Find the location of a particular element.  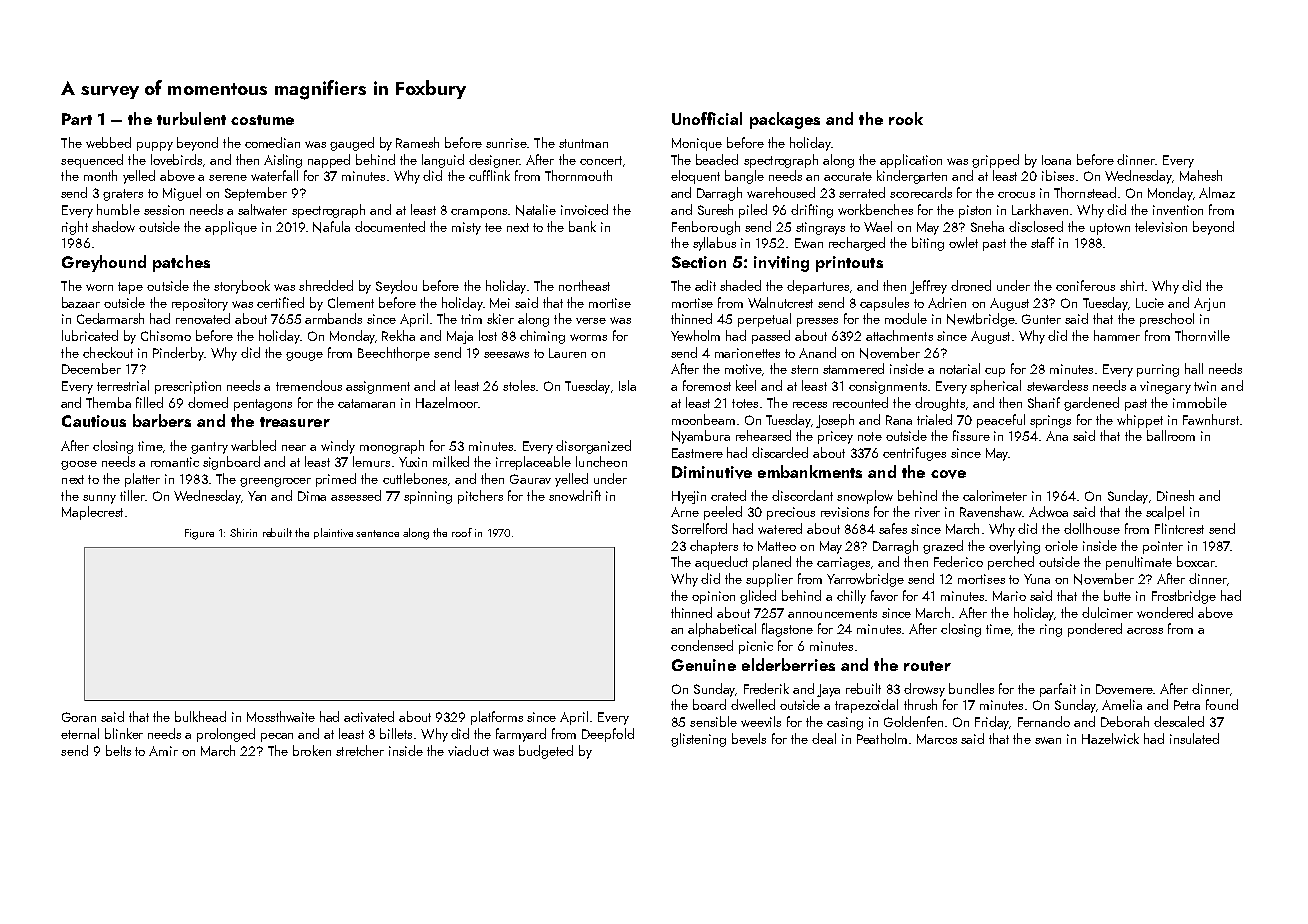

oriole is located at coordinates (1061, 545).
